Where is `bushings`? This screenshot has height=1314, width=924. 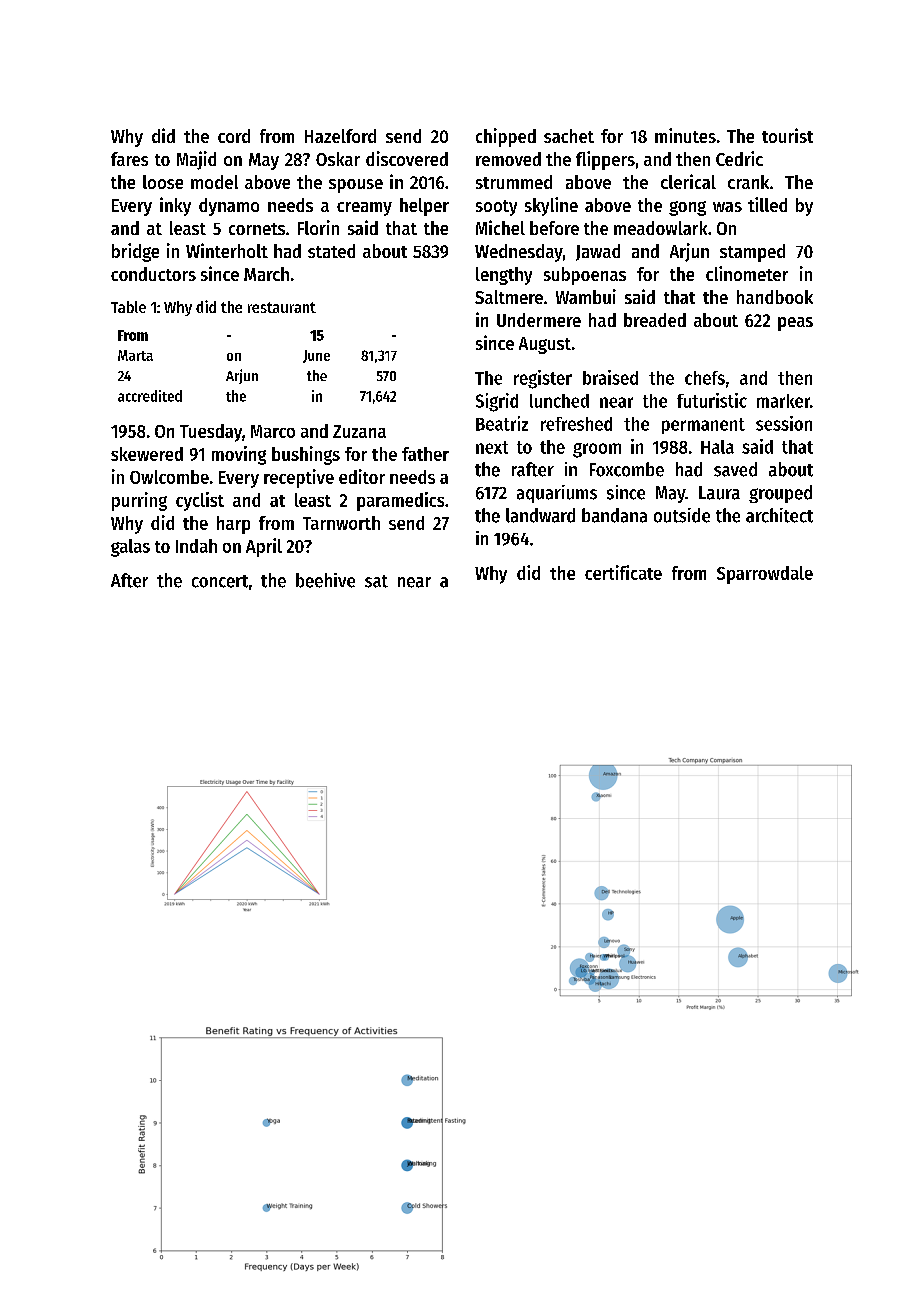
bushings is located at coordinates (306, 455).
